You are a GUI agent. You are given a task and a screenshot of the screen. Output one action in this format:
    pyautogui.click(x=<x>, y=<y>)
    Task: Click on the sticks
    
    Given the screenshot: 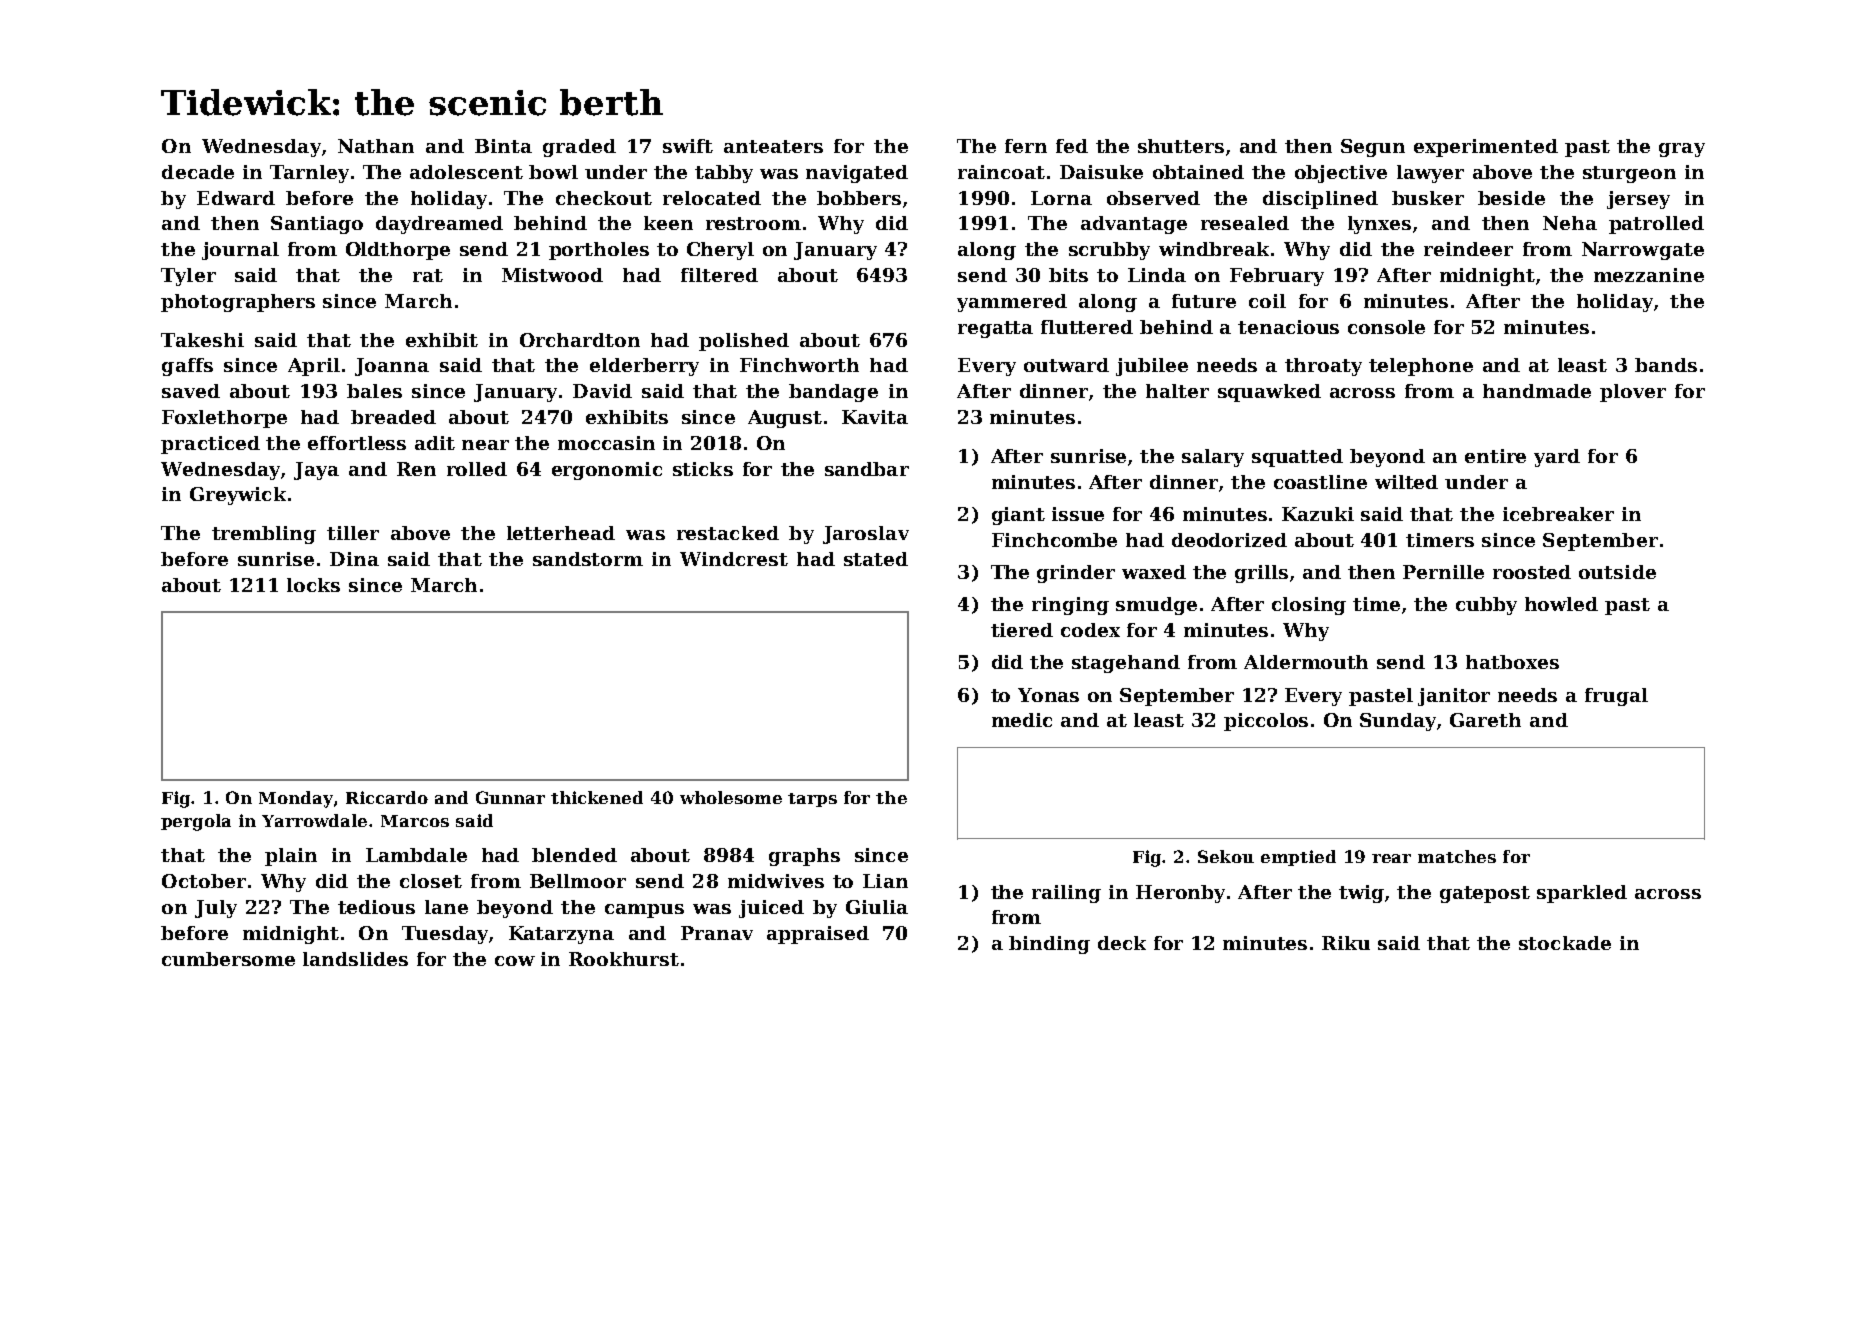 What is the action you would take?
    pyautogui.click(x=703, y=469)
